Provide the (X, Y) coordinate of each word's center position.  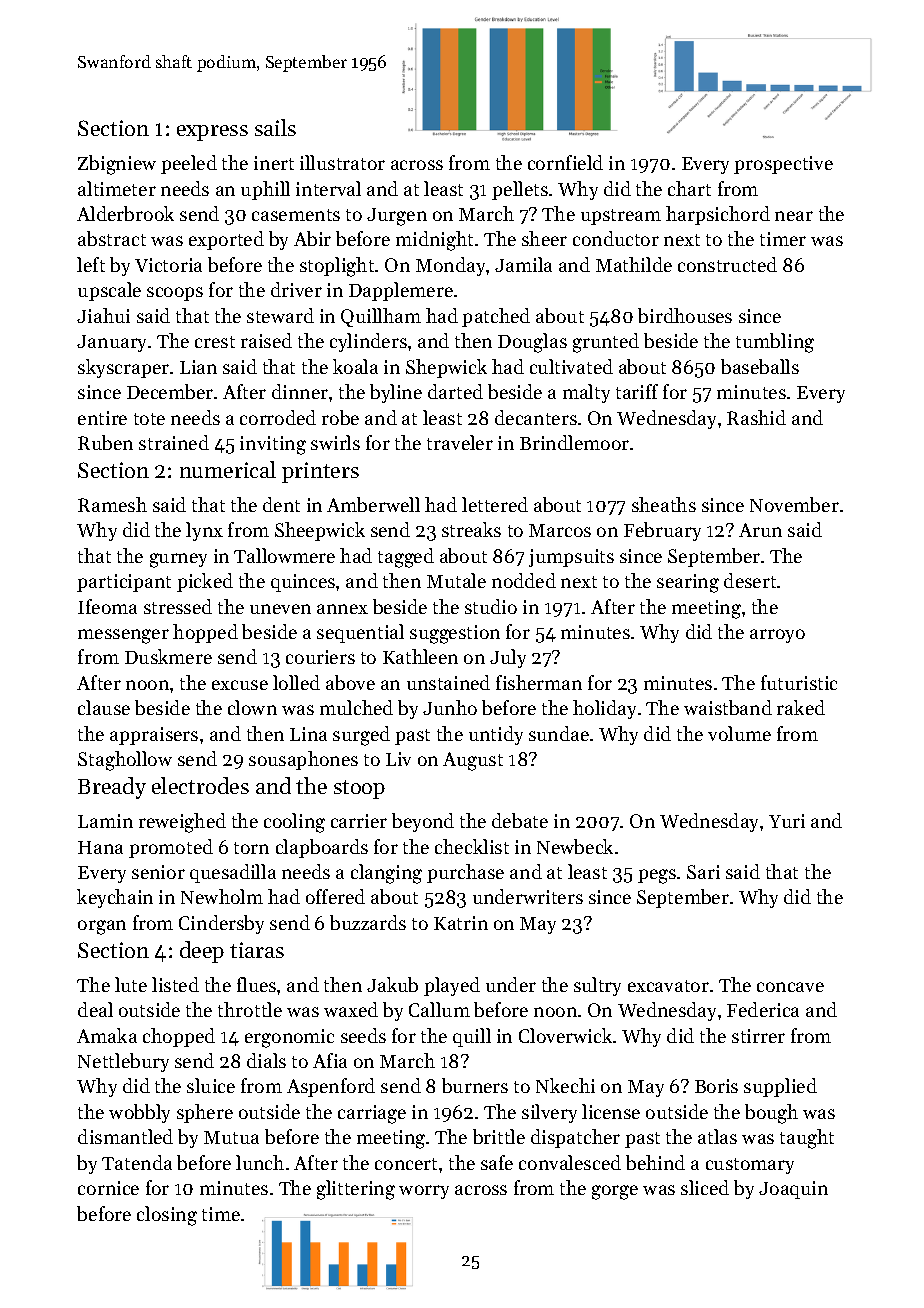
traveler (460, 442)
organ (102, 927)
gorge (615, 1192)
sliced (705, 1187)
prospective (783, 165)
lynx (204, 531)
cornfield (565, 162)
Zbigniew (117, 165)
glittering (356, 1190)
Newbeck (575, 846)
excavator (668, 986)
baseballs (760, 366)
